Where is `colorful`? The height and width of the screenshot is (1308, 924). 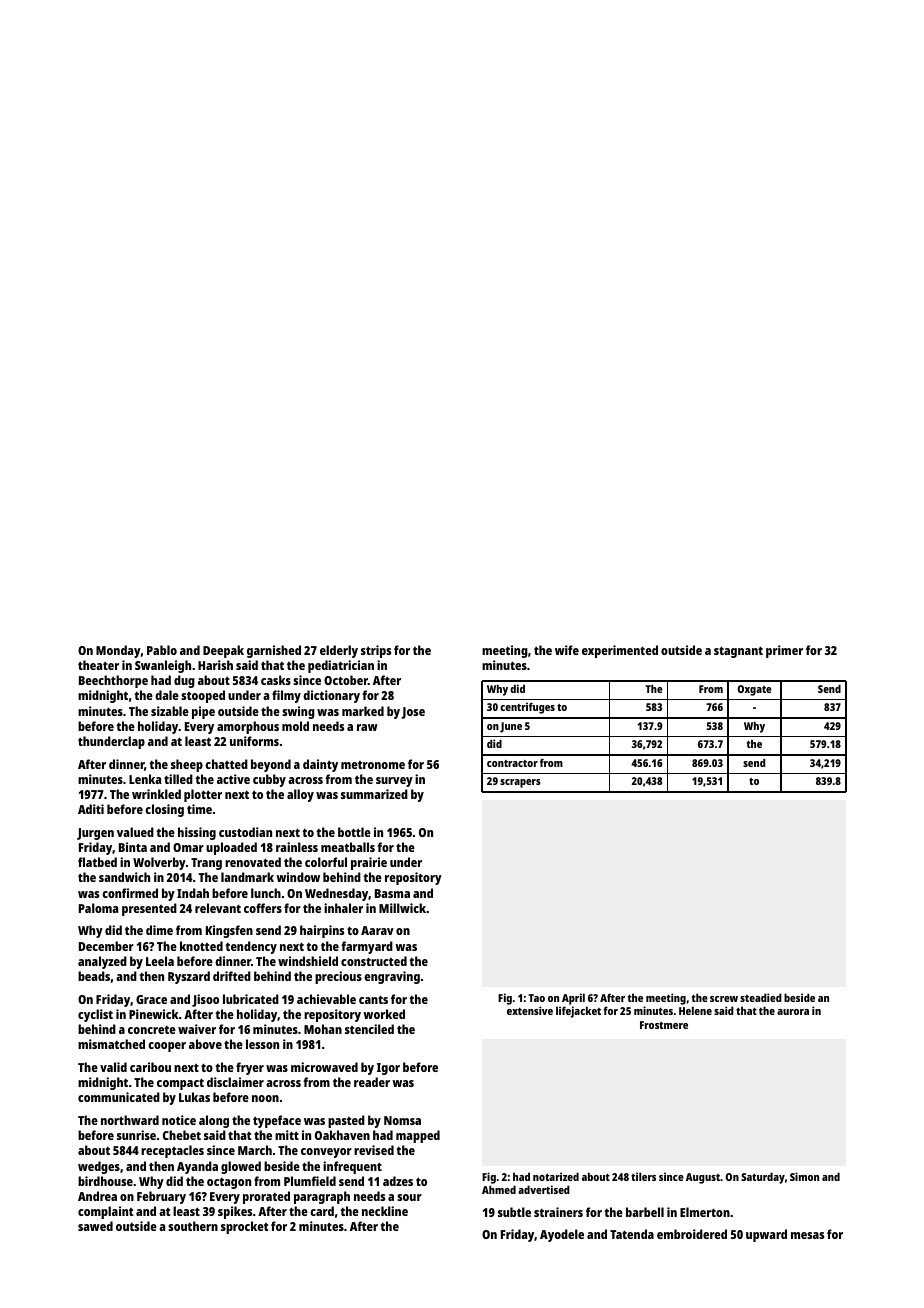
colorful is located at coordinates (326, 862).
